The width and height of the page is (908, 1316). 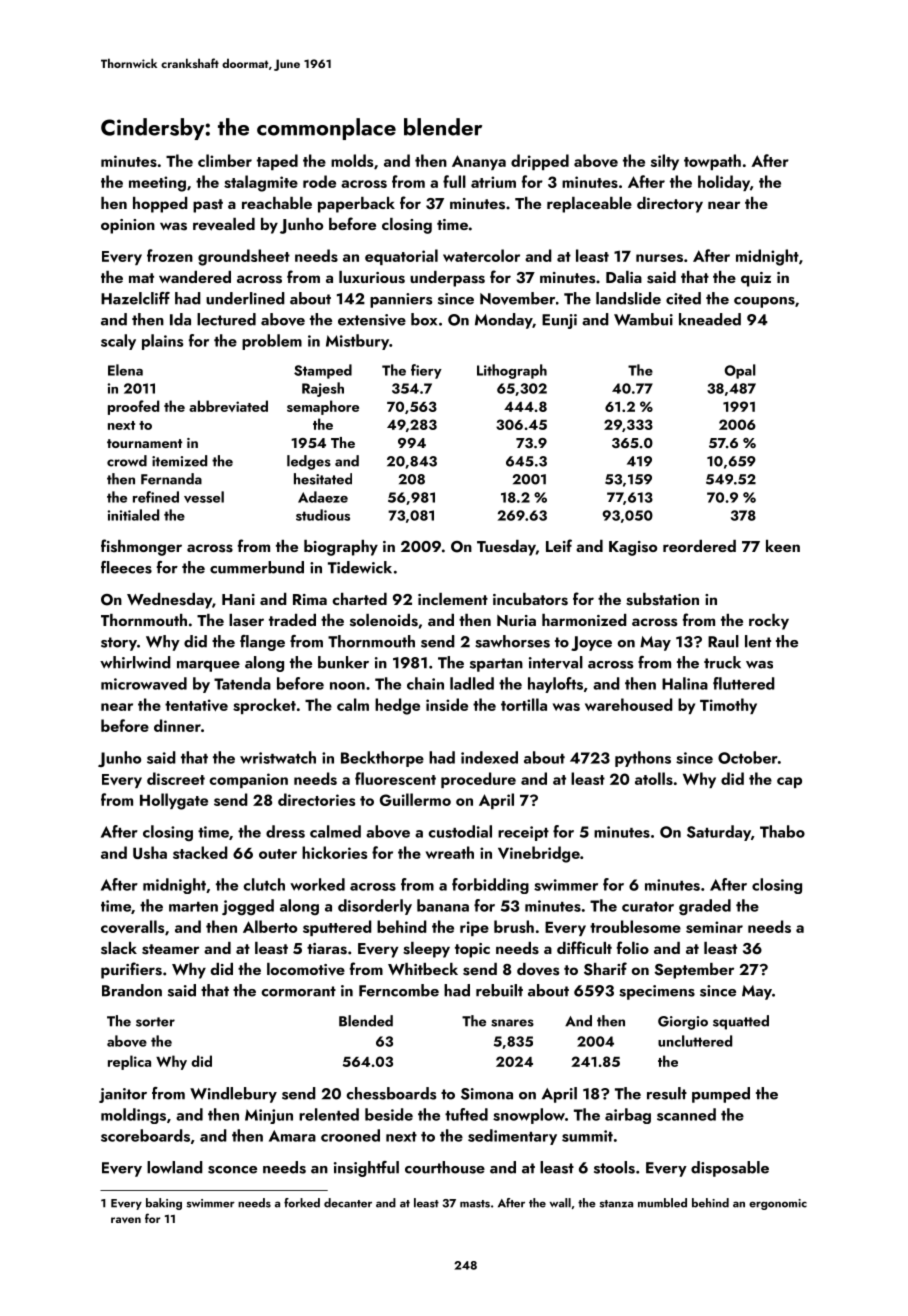 What do you see at coordinates (157, 184) in the page?
I see `meeting` at bounding box center [157, 184].
